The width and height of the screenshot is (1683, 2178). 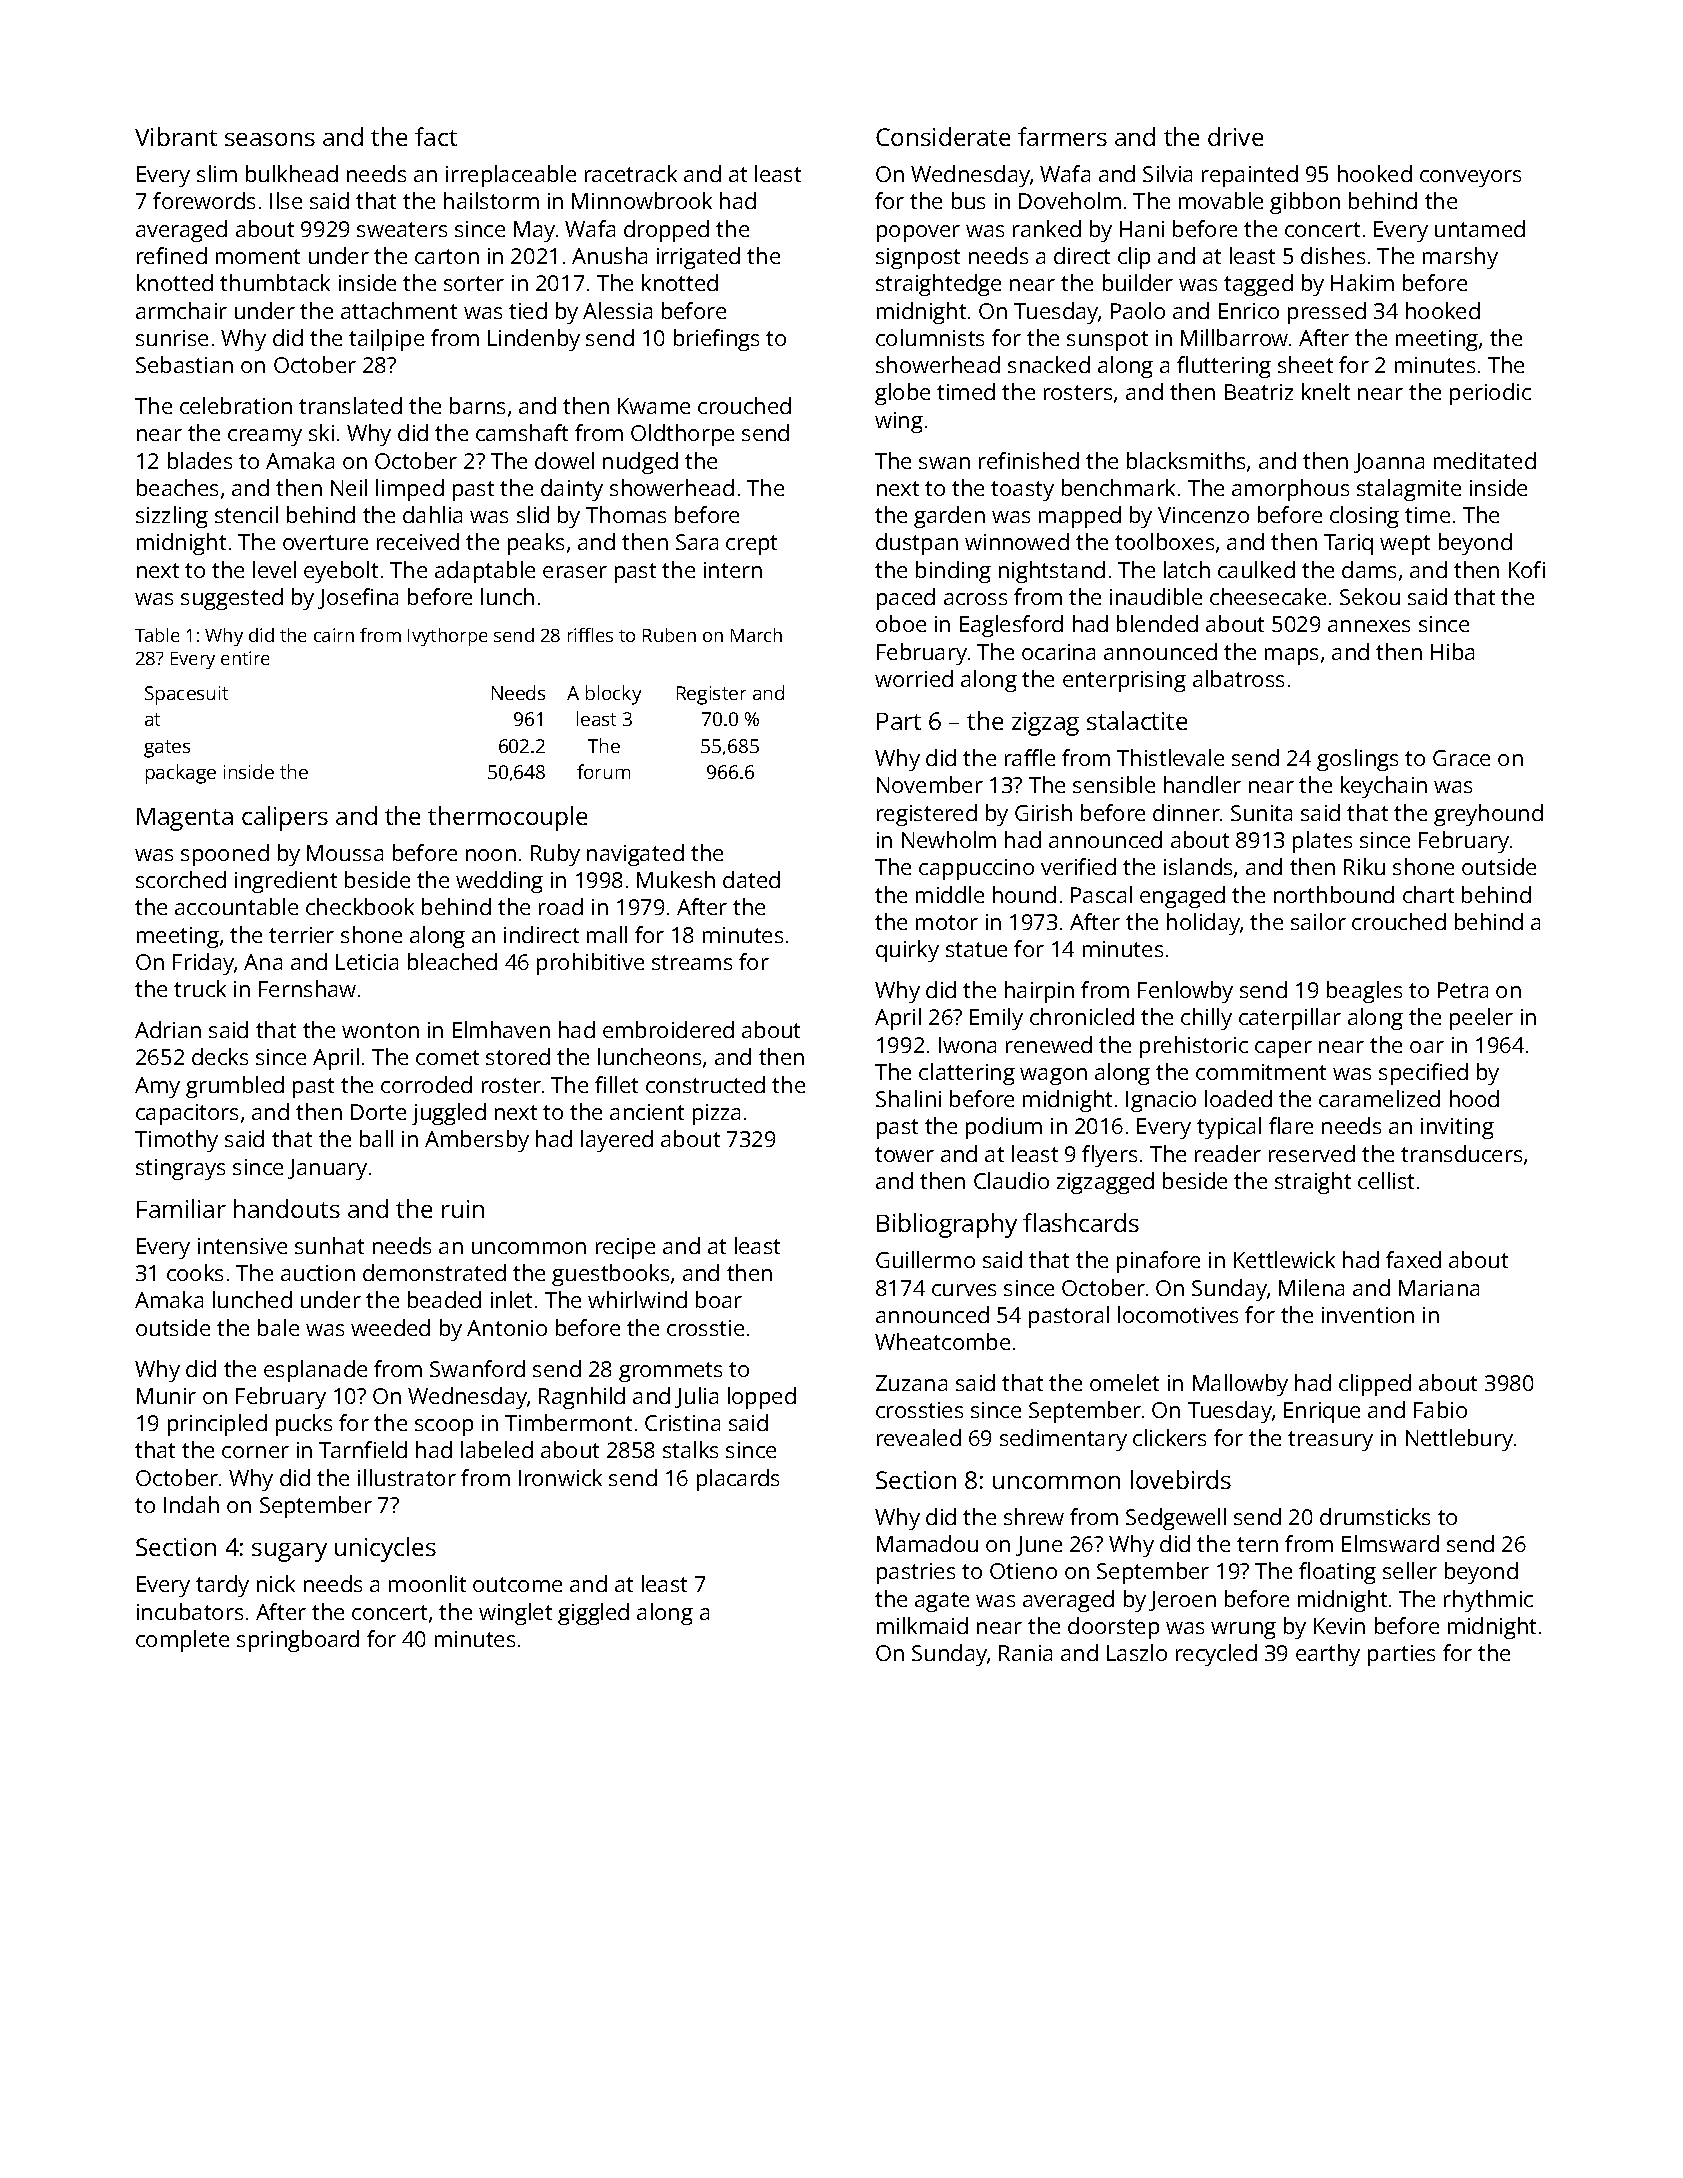 What do you see at coordinates (1328, 1655) in the screenshot?
I see `earthy` at bounding box center [1328, 1655].
